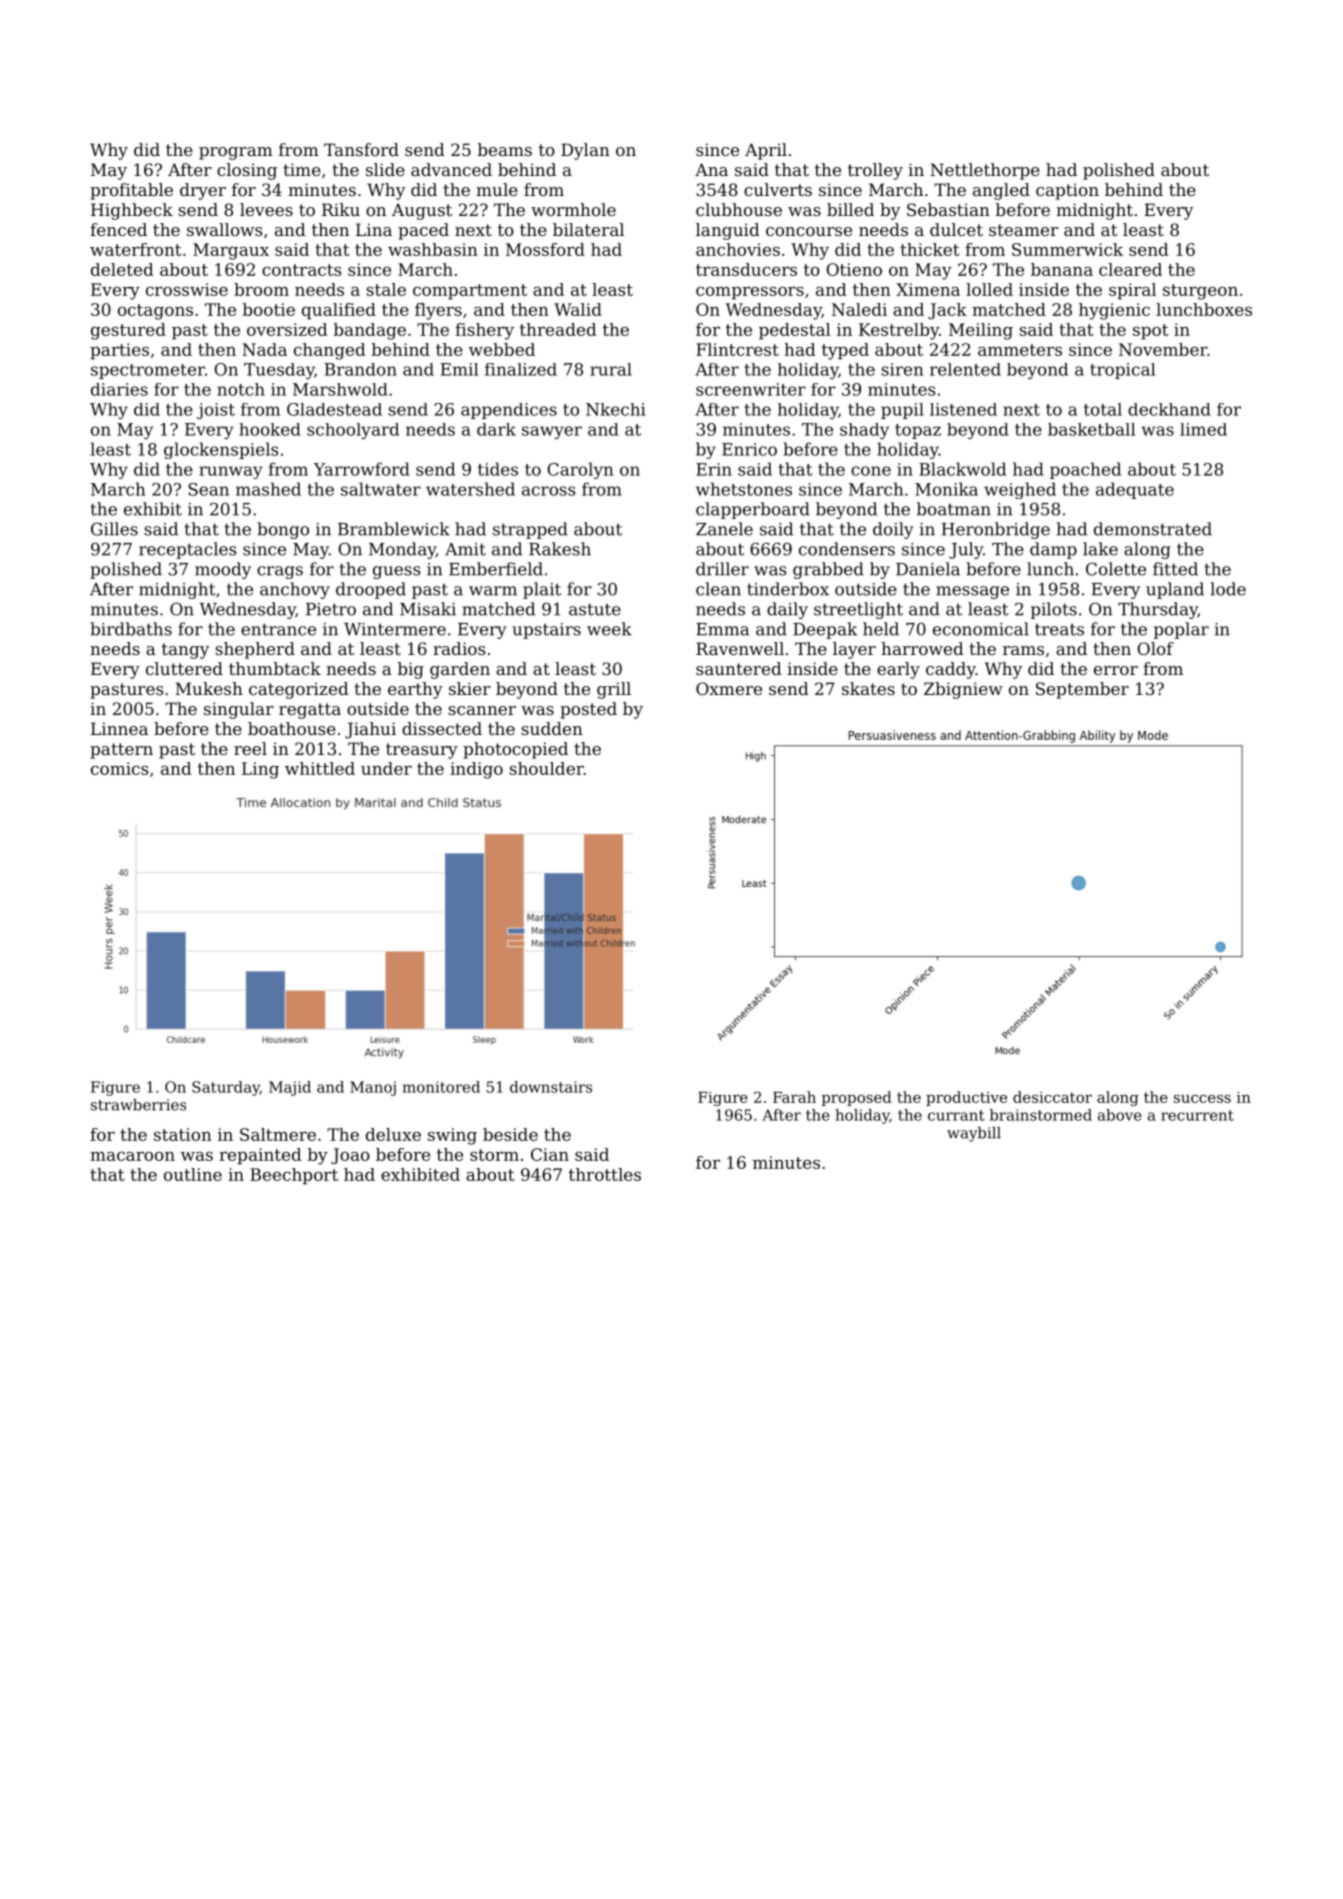 The image size is (1343, 1899). Describe the element at coordinates (521, 369) in the page. I see `finalized` at that location.
